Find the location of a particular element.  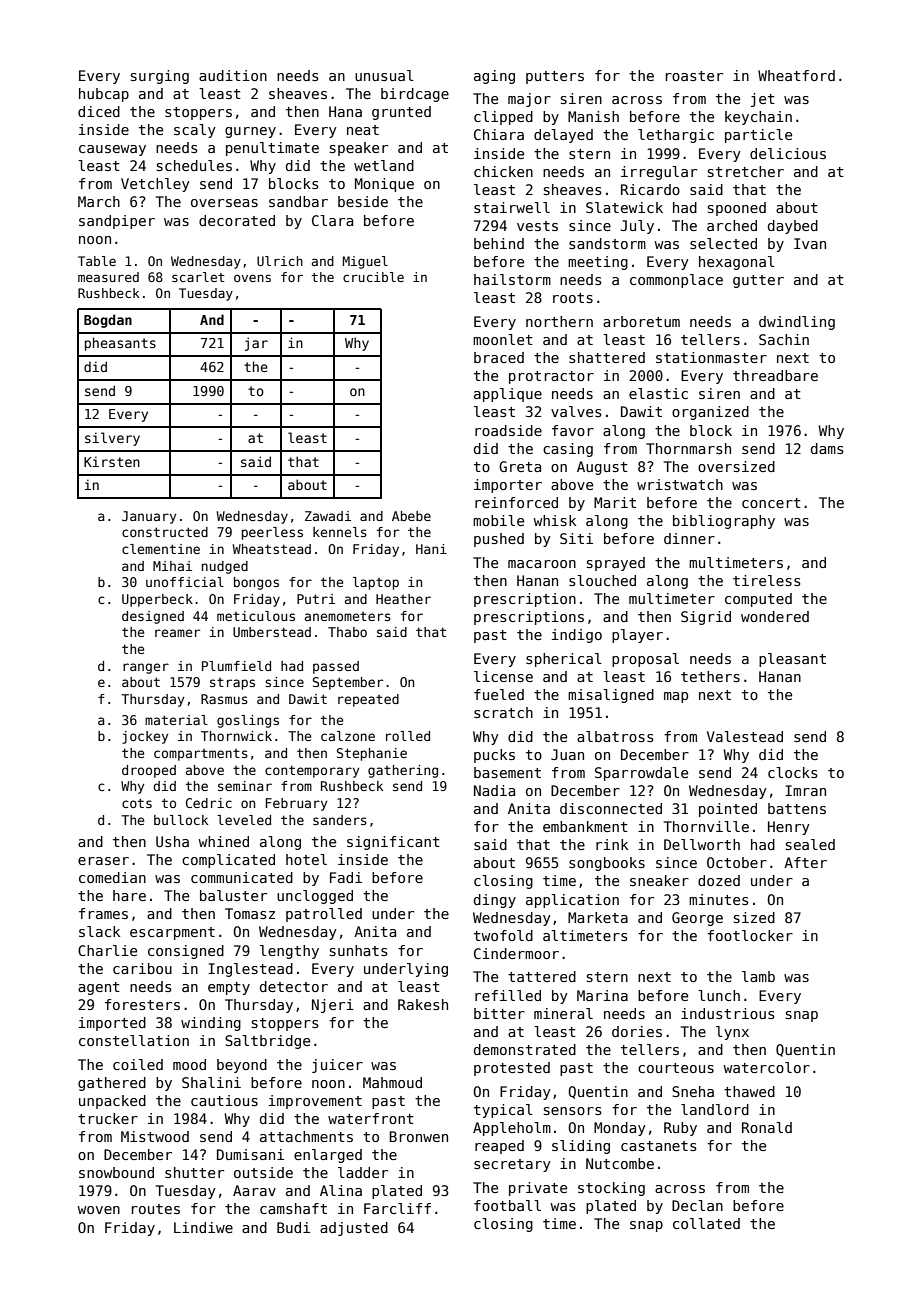

putters is located at coordinates (555, 77).
